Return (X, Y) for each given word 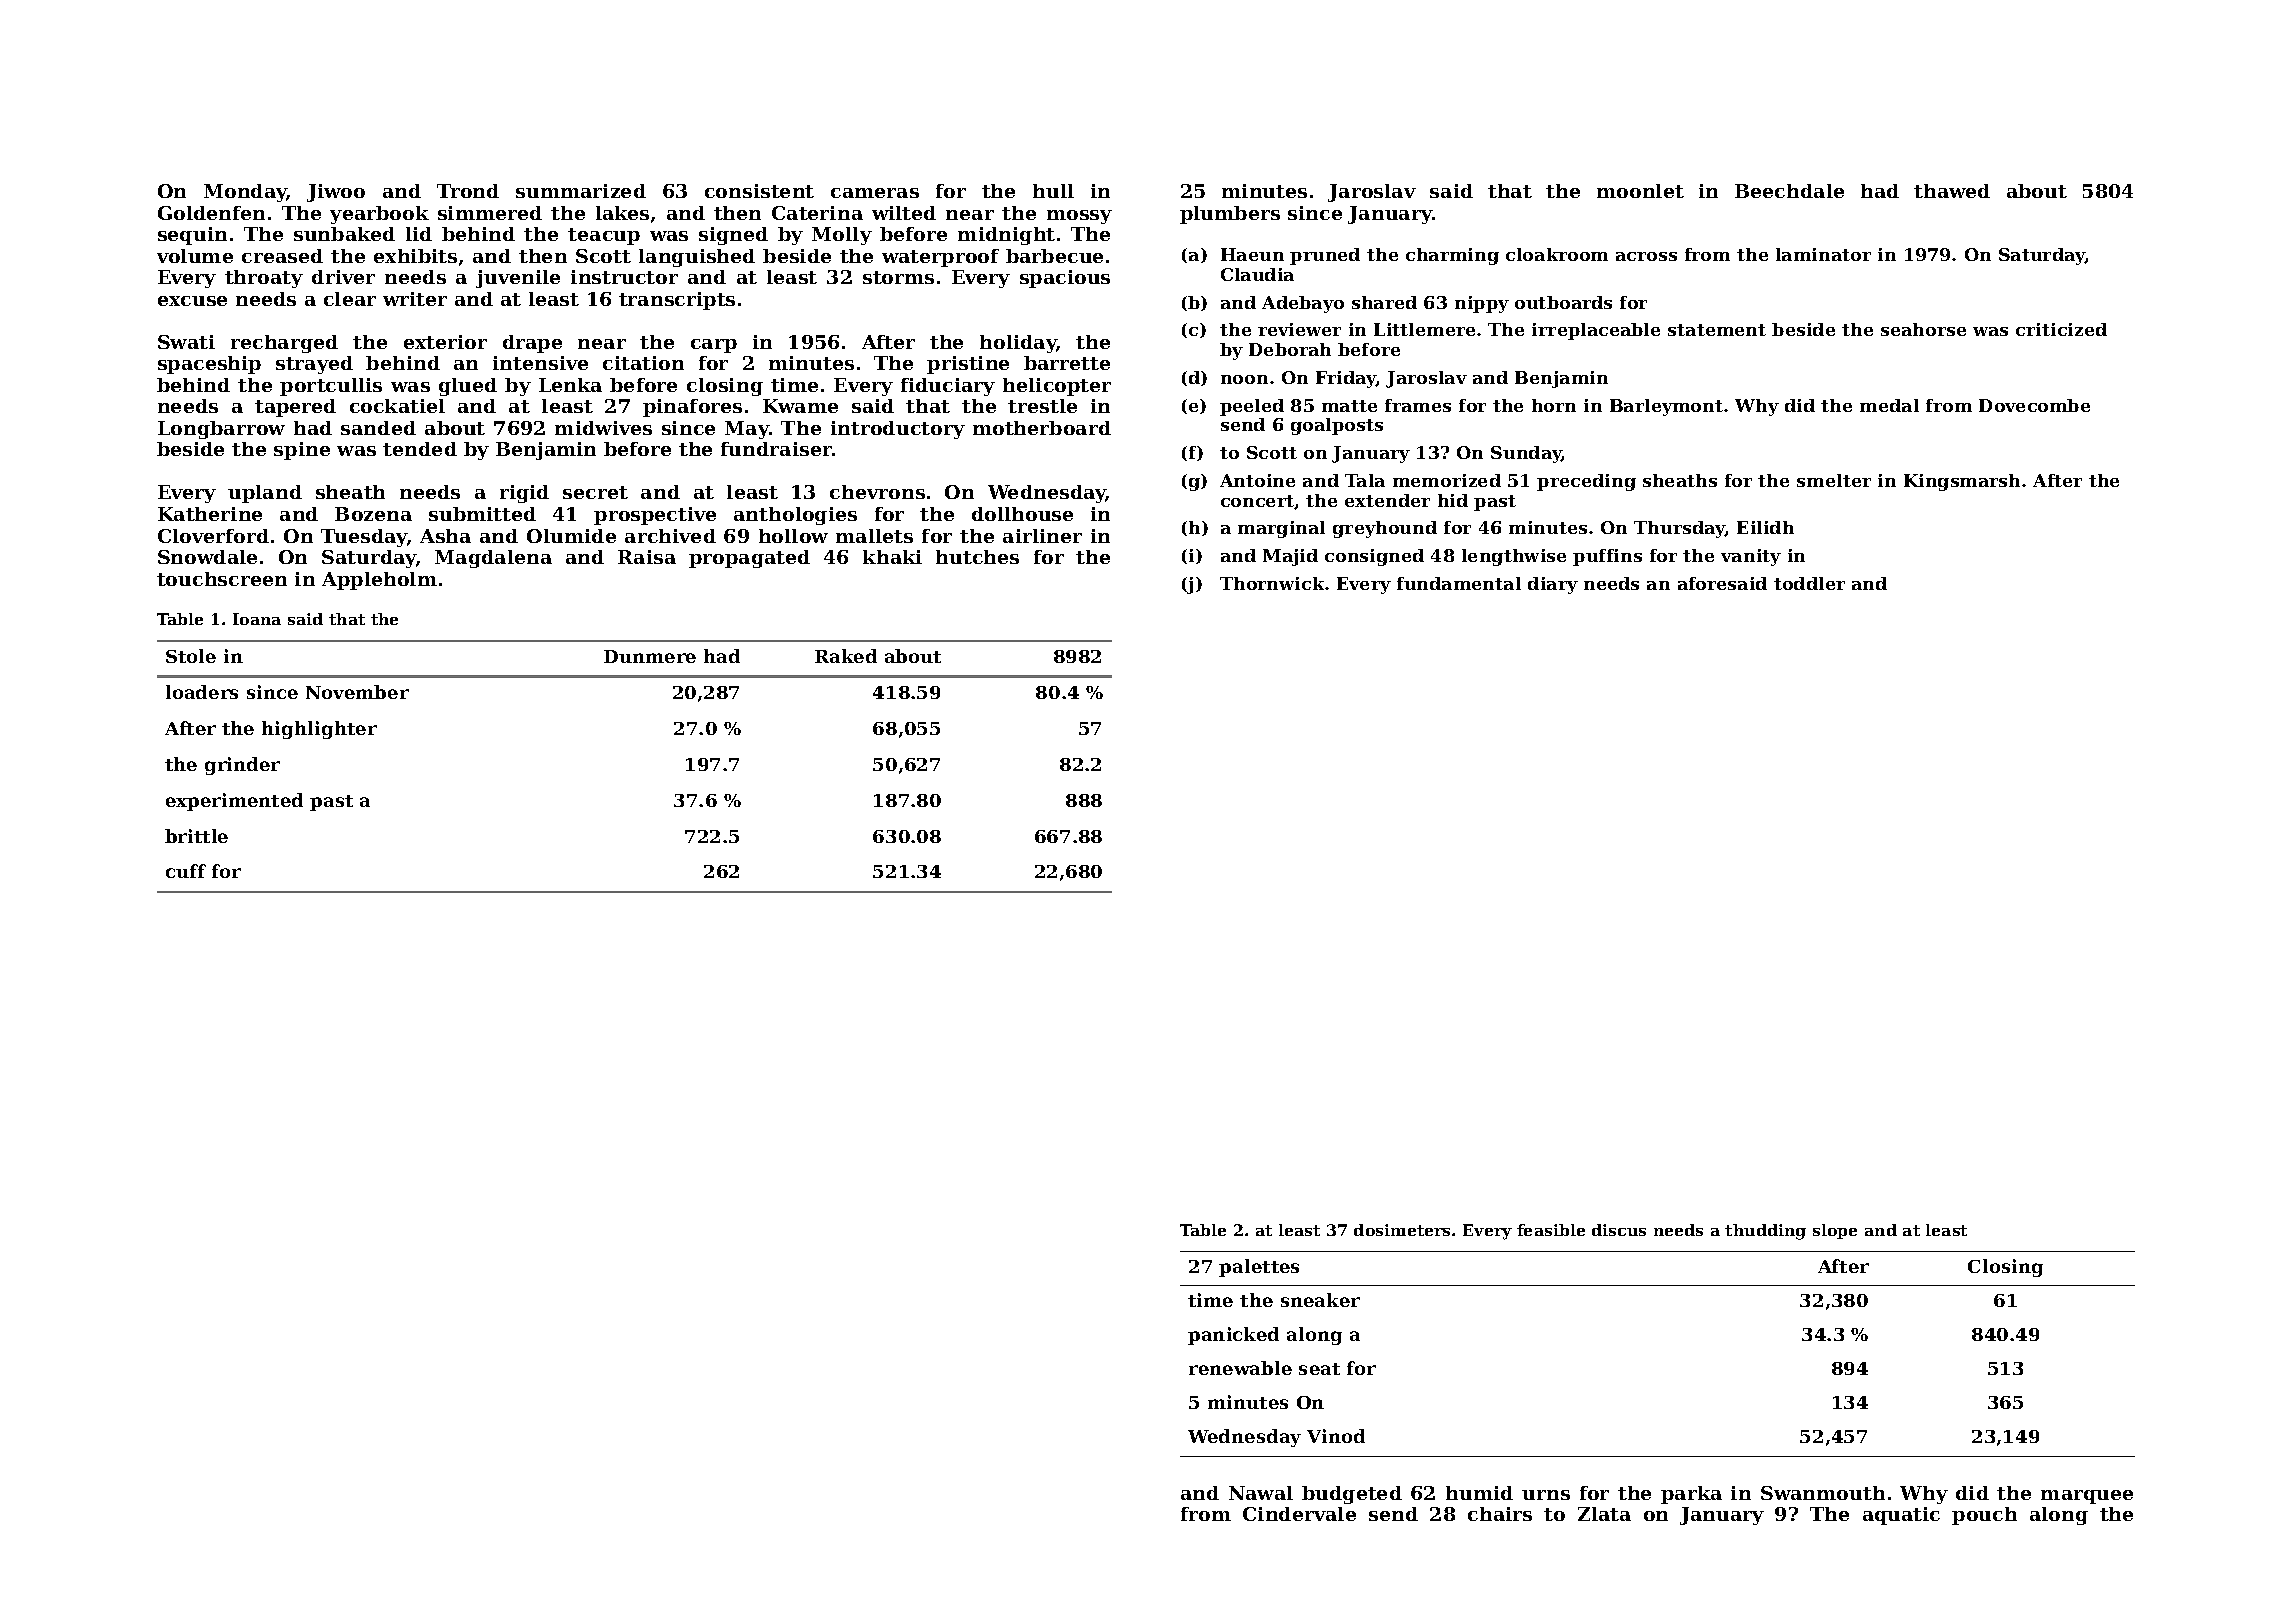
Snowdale (207, 557)
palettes (1259, 1268)
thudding (1765, 1232)
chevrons (877, 492)
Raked (846, 656)
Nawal (1261, 1493)
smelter (1834, 480)
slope (1835, 1231)
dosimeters (1402, 1230)
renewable (1240, 1368)
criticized (2061, 329)
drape (532, 344)
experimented (234, 802)
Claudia (1257, 274)
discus (1619, 1230)
